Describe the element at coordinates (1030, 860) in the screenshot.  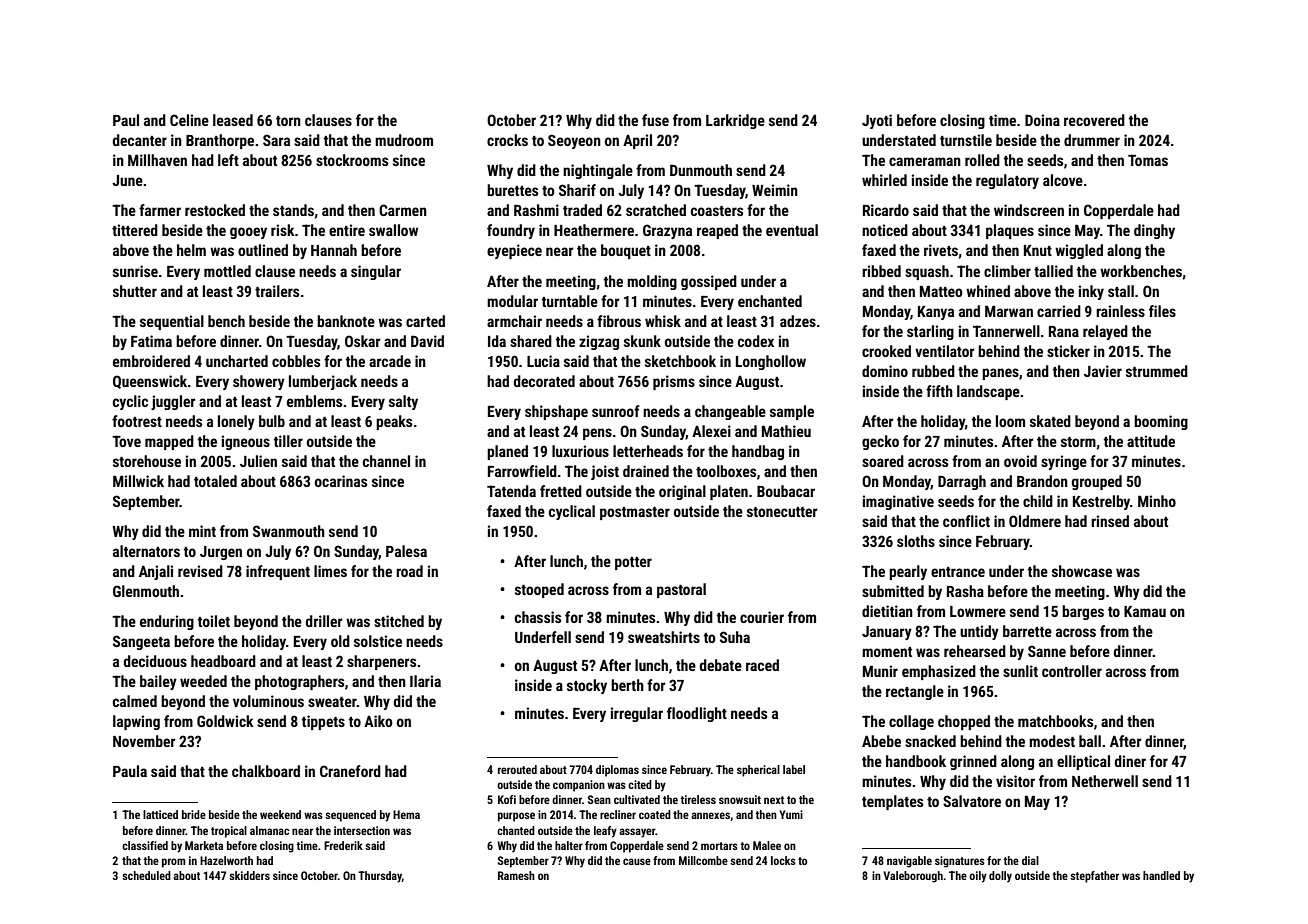
I see `dial` at that location.
